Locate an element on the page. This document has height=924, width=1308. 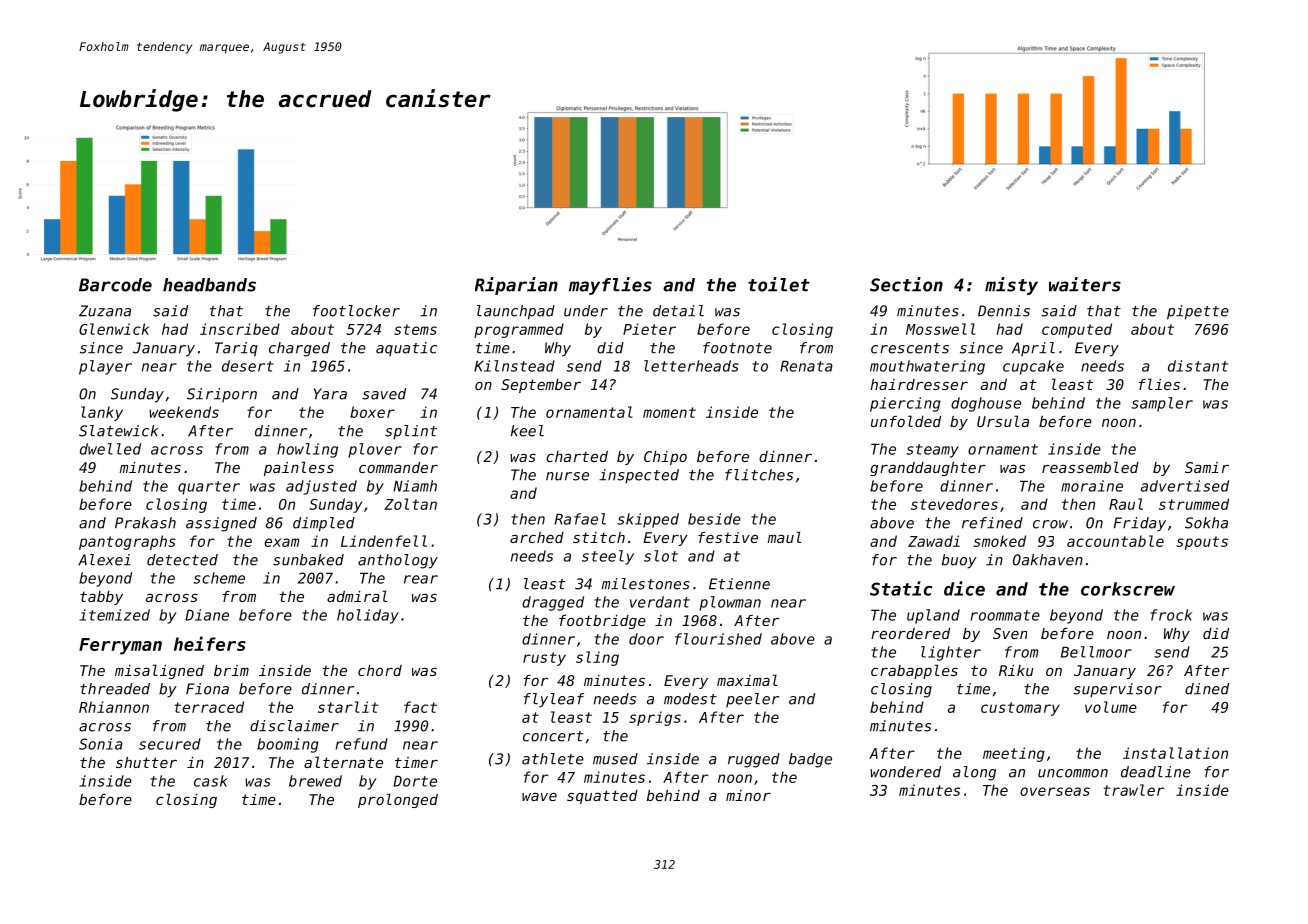
squatted is located at coordinates (602, 797).
